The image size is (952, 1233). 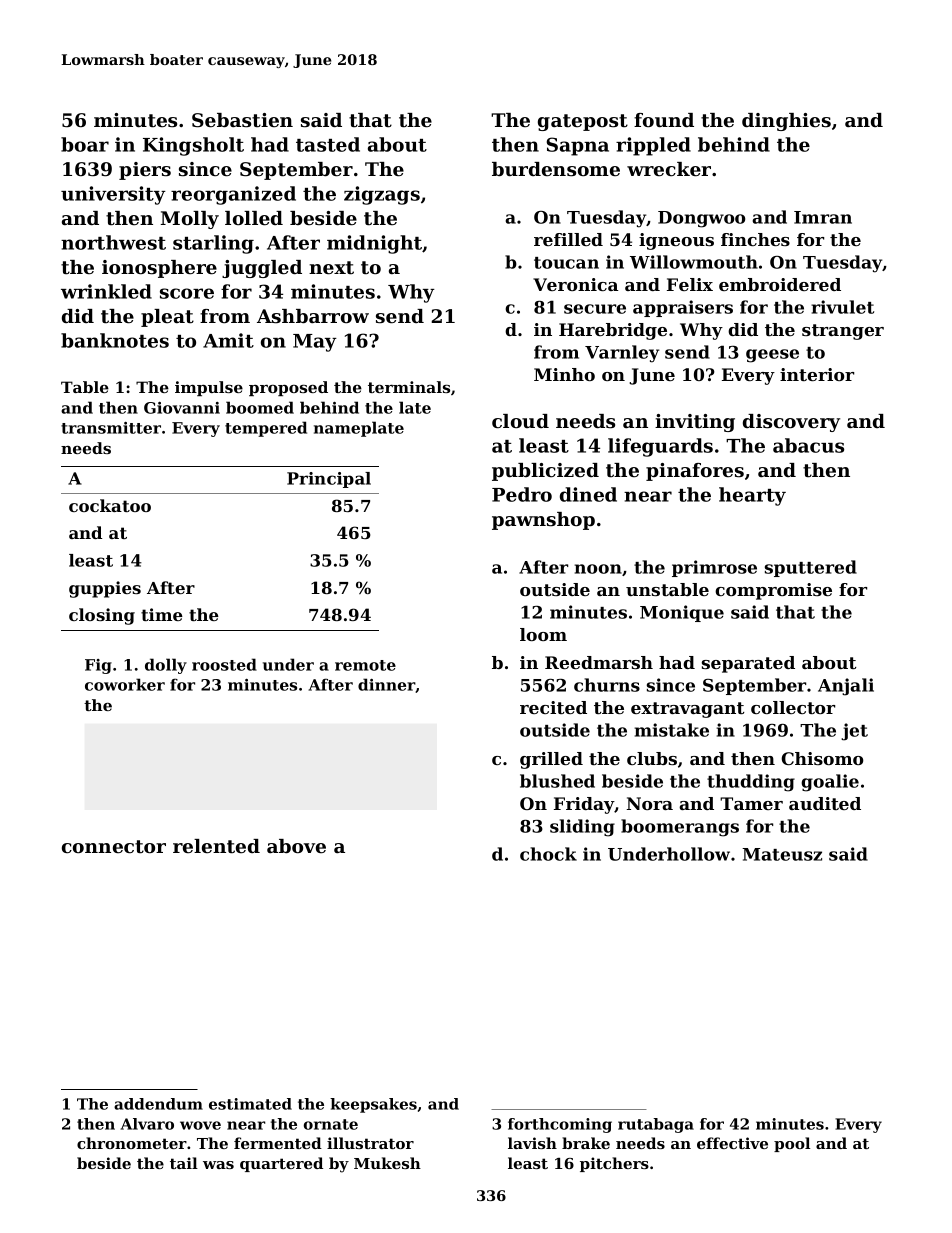 I want to click on Monique, so click(x=682, y=613).
